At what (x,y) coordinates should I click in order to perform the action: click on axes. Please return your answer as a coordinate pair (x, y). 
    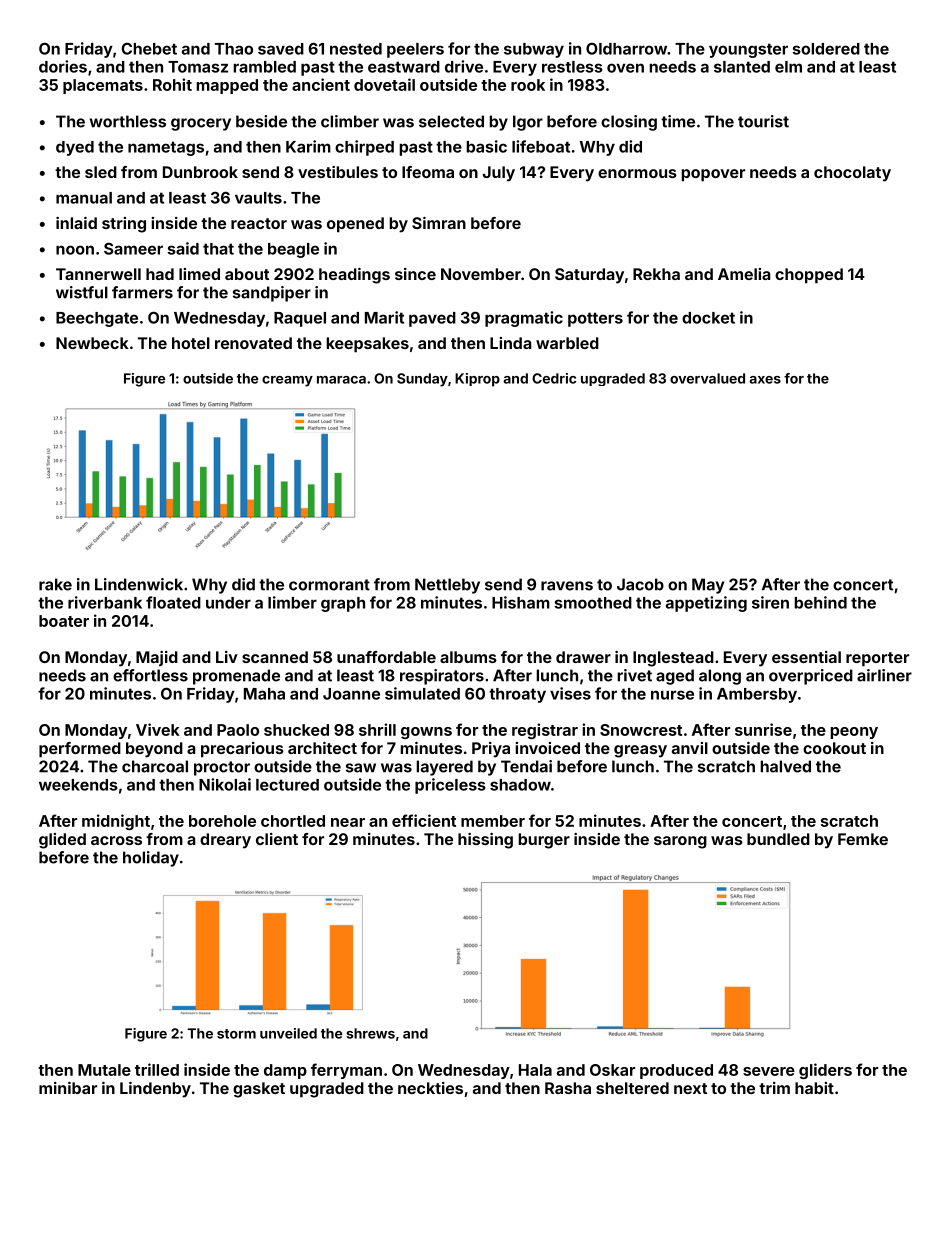
    Looking at the image, I should click on (765, 380).
